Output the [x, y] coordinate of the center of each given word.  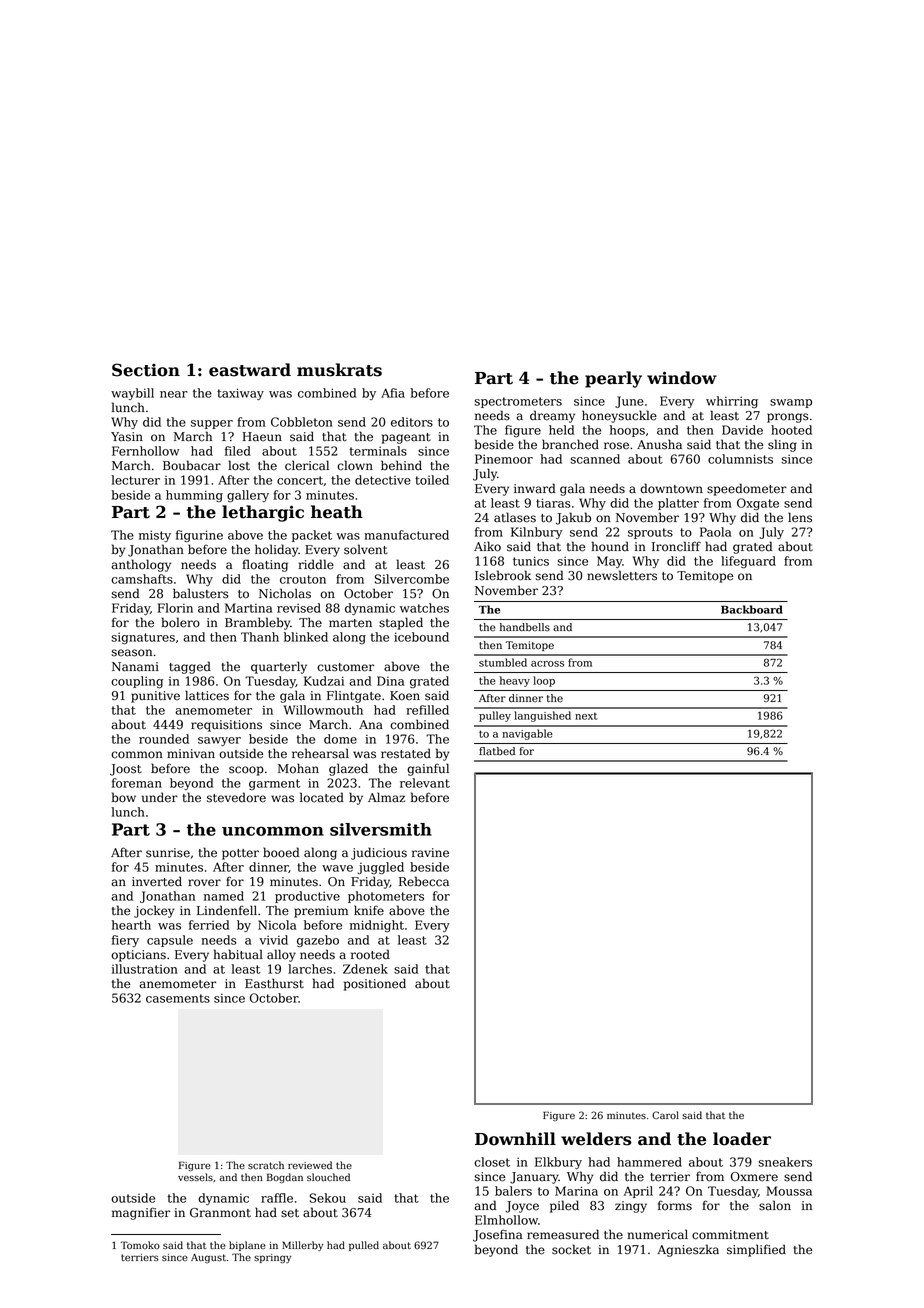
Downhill [515, 1139]
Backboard [752, 609]
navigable [527, 734]
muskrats [339, 370]
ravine [430, 853]
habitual [238, 954]
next [586, 716]
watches [424, 608]
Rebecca [424, 881]
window [682, 378]
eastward [250, 370]
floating [265, 565]
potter [240, 854]
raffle [277, 1198]
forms [675, 1205]
